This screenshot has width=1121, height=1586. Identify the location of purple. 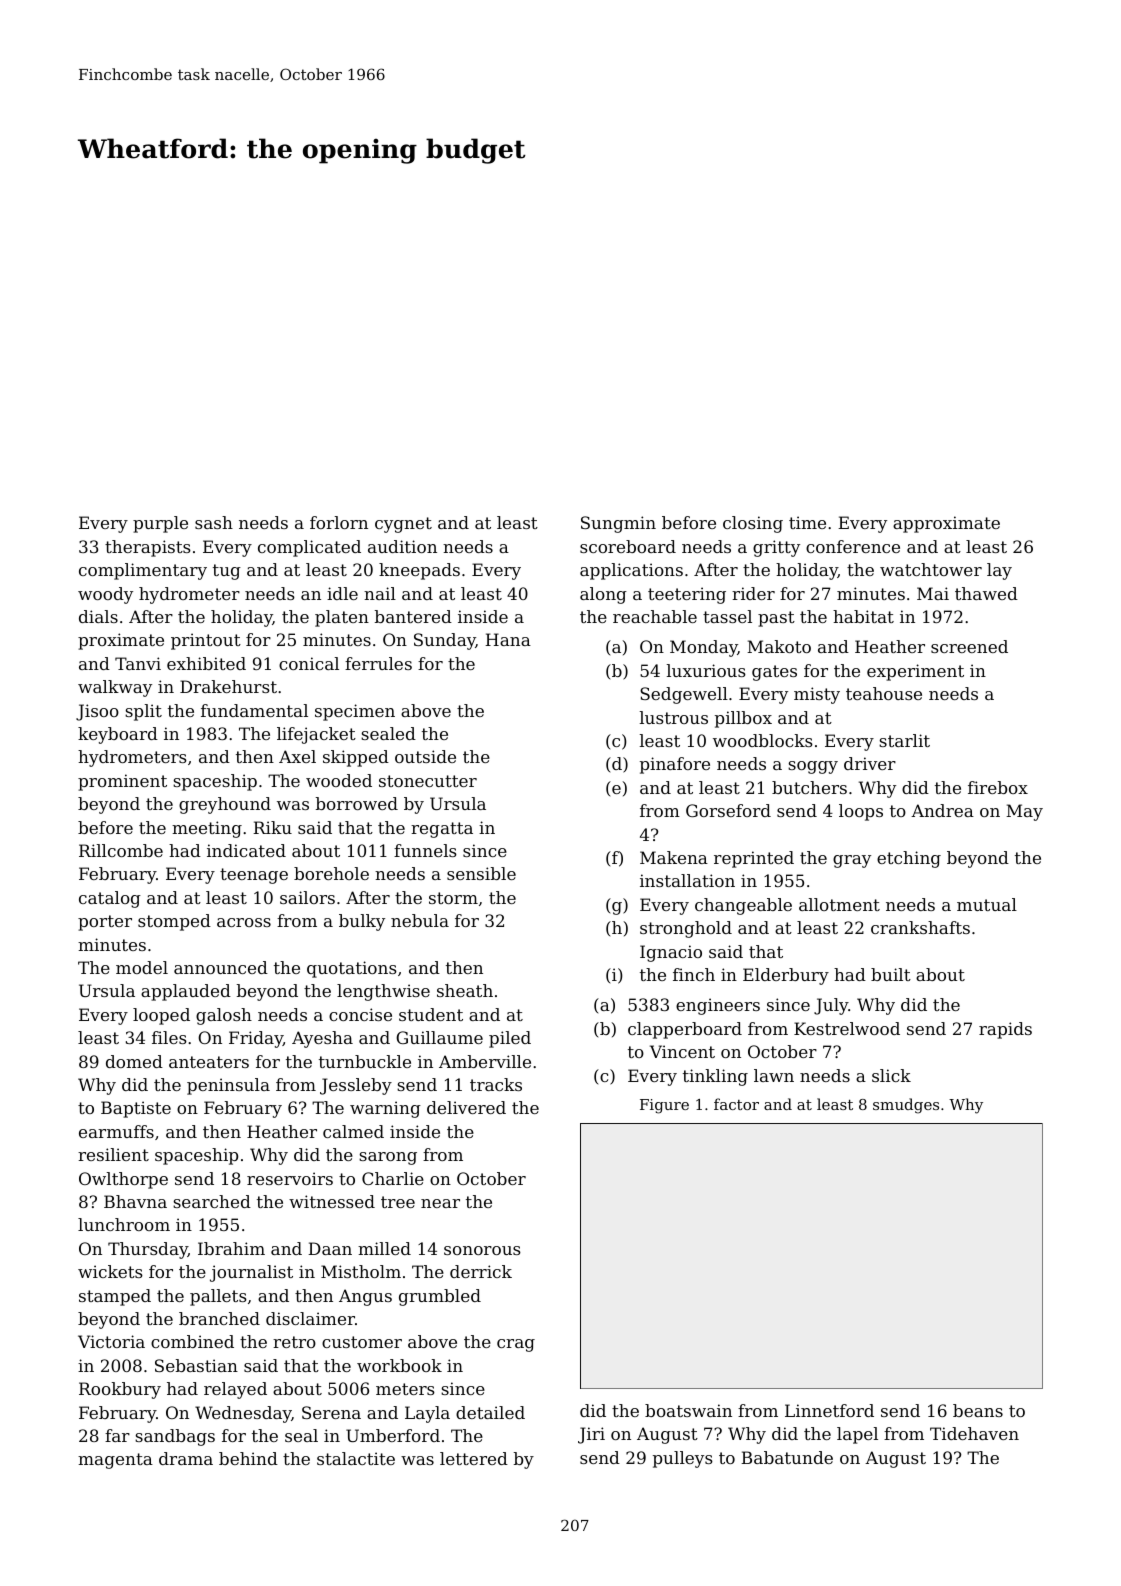
(160, 524).
